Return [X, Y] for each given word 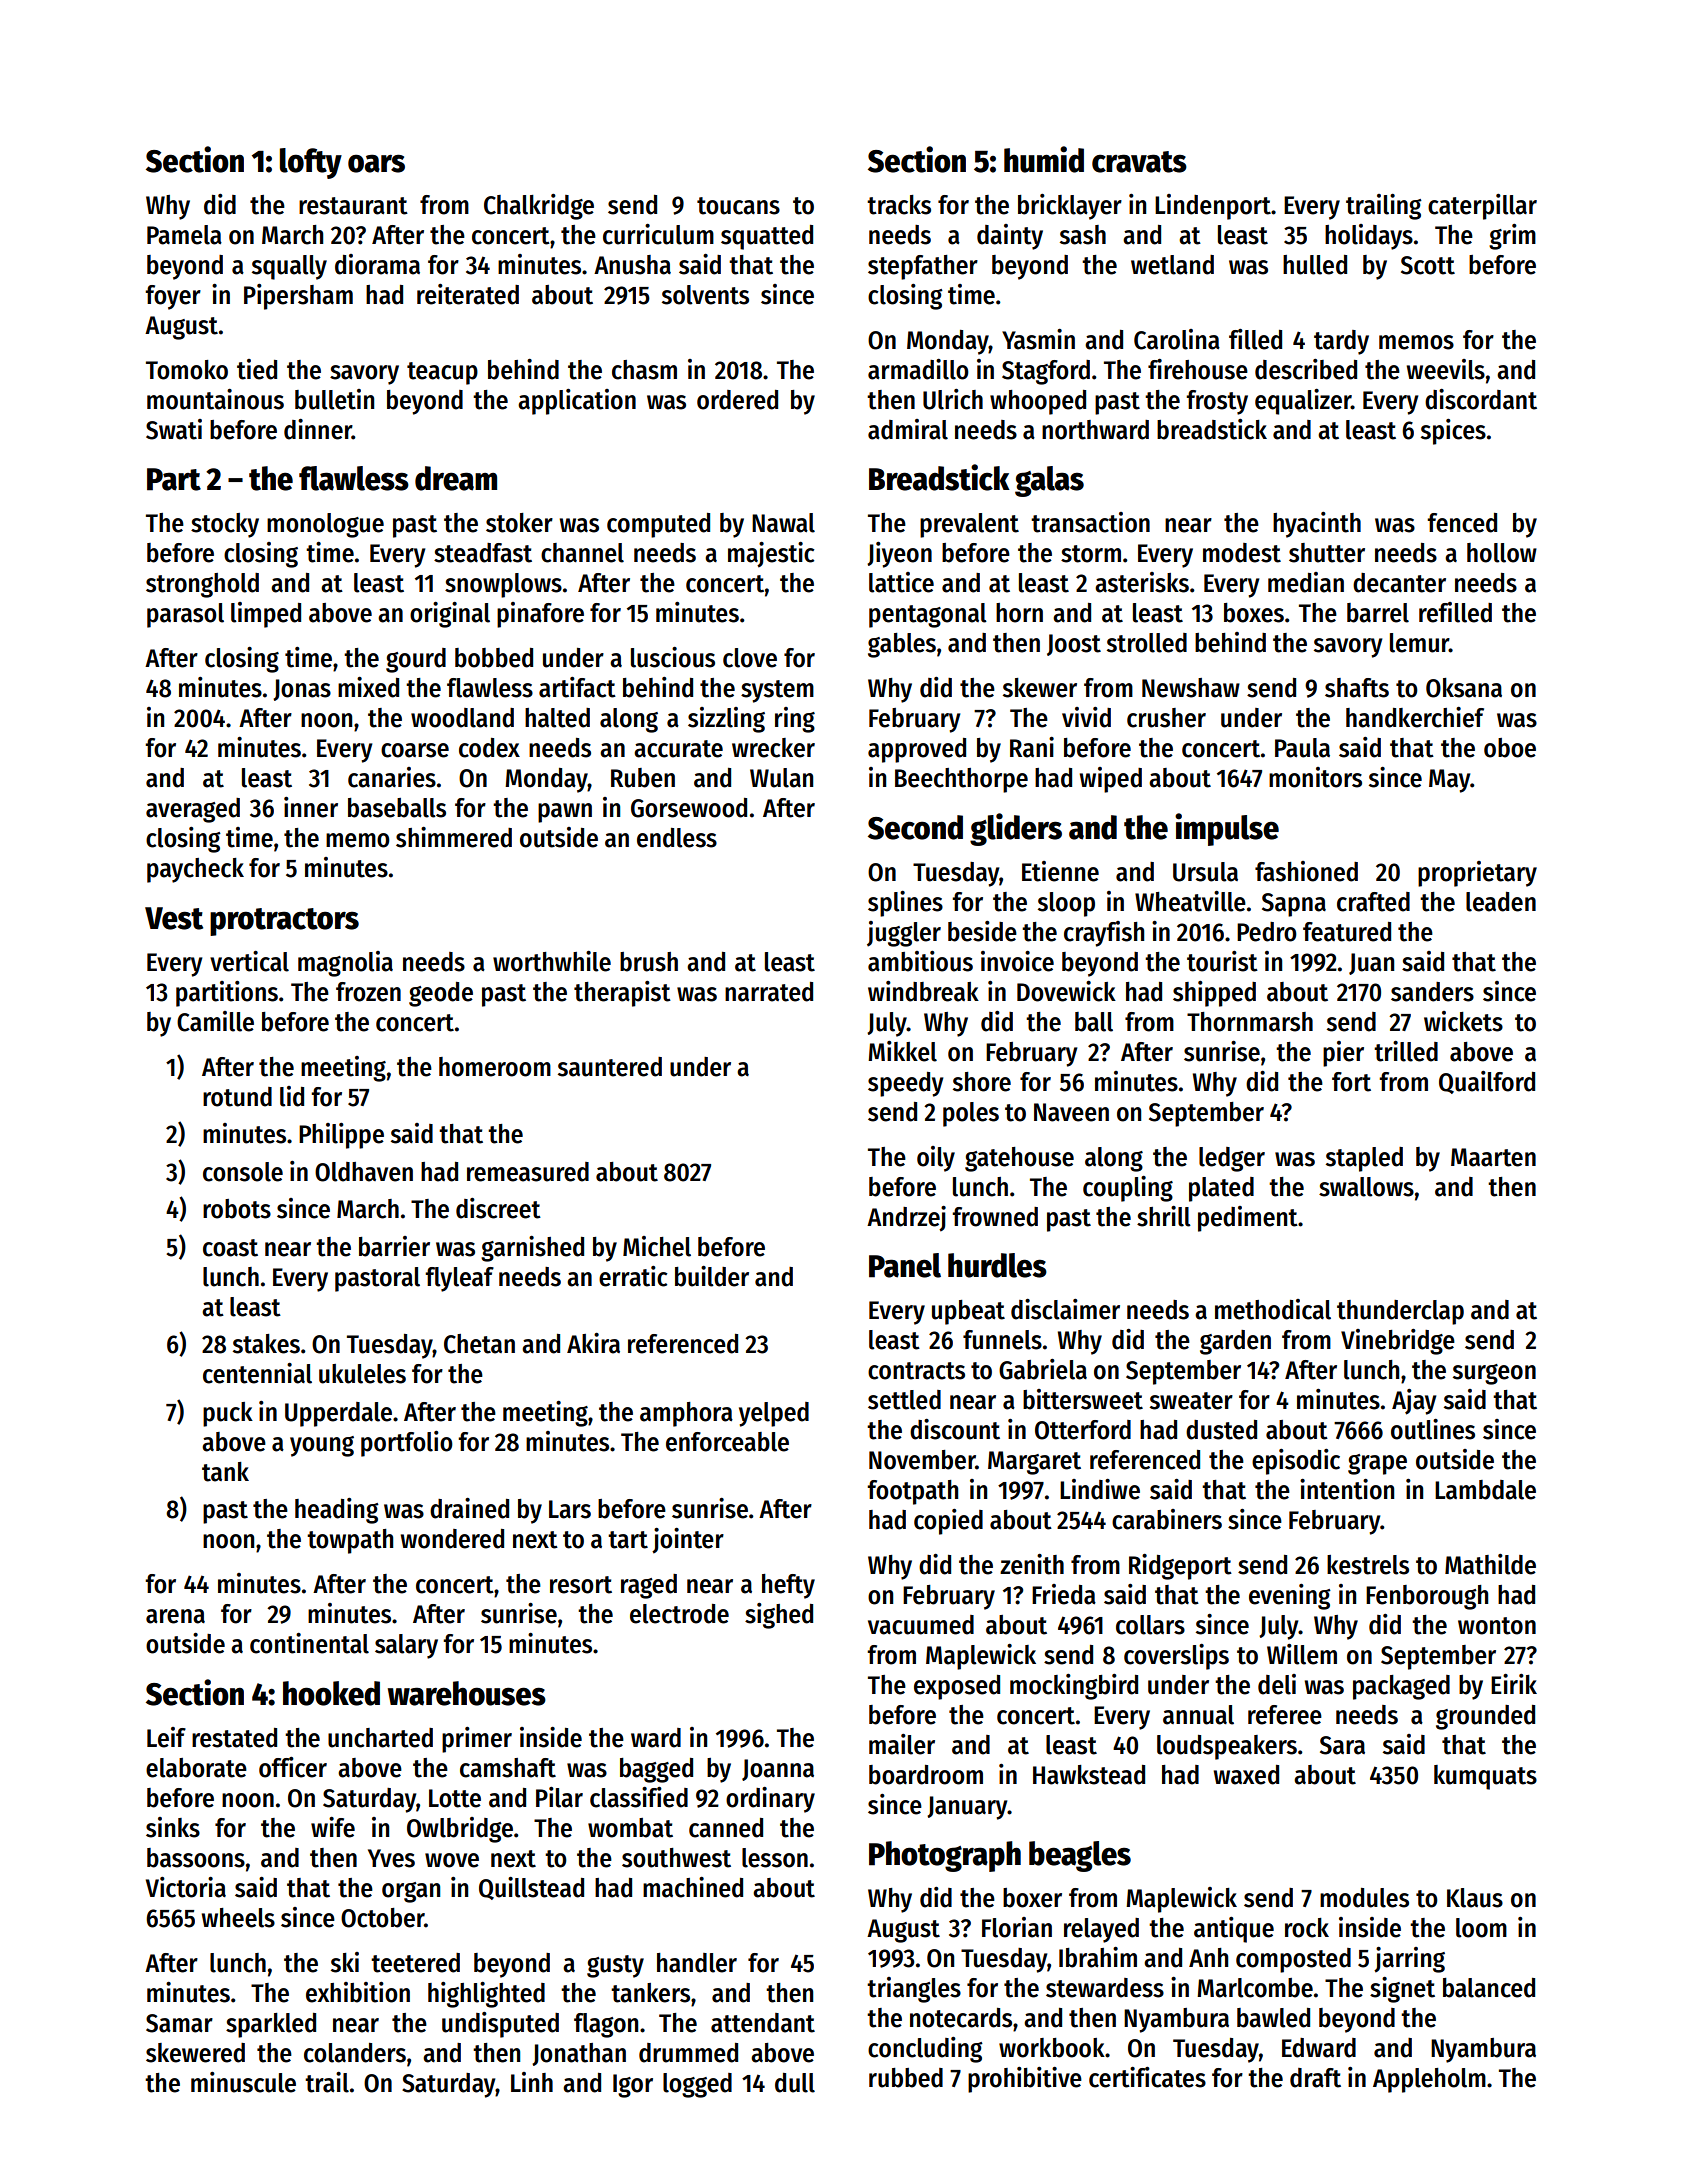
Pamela [184, 235]
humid [1044, 159]
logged [697, 2085]
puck [228, 1414]
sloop [1066, 904]
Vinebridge [1398, 1342]
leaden [1501, 902]
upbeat [968, 1312]
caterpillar [1482, 207]
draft [1315, 2078]
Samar [179, 2023]
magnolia [345, 964]
